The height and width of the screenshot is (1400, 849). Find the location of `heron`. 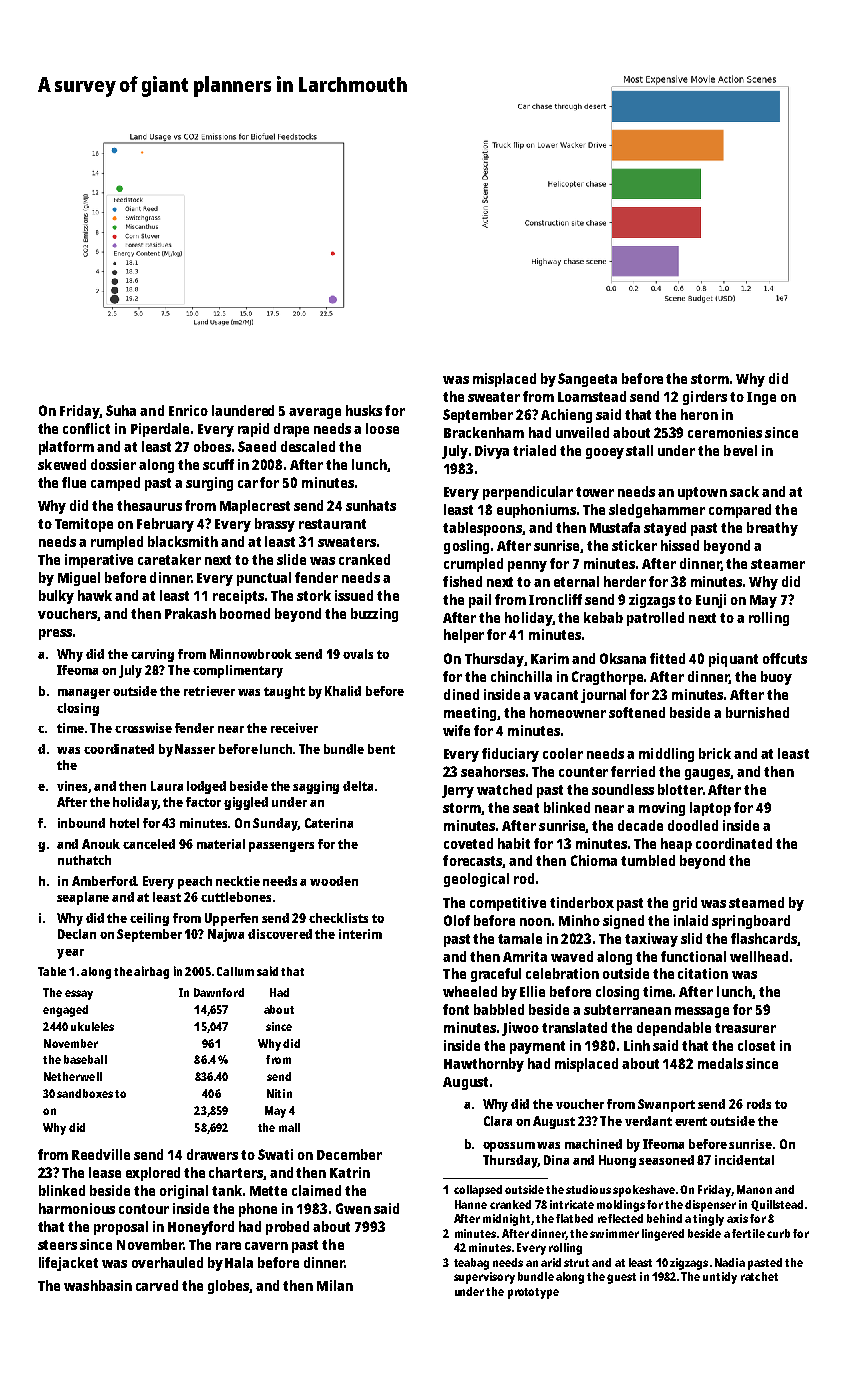

heron is located at coordinates (699, 414).
